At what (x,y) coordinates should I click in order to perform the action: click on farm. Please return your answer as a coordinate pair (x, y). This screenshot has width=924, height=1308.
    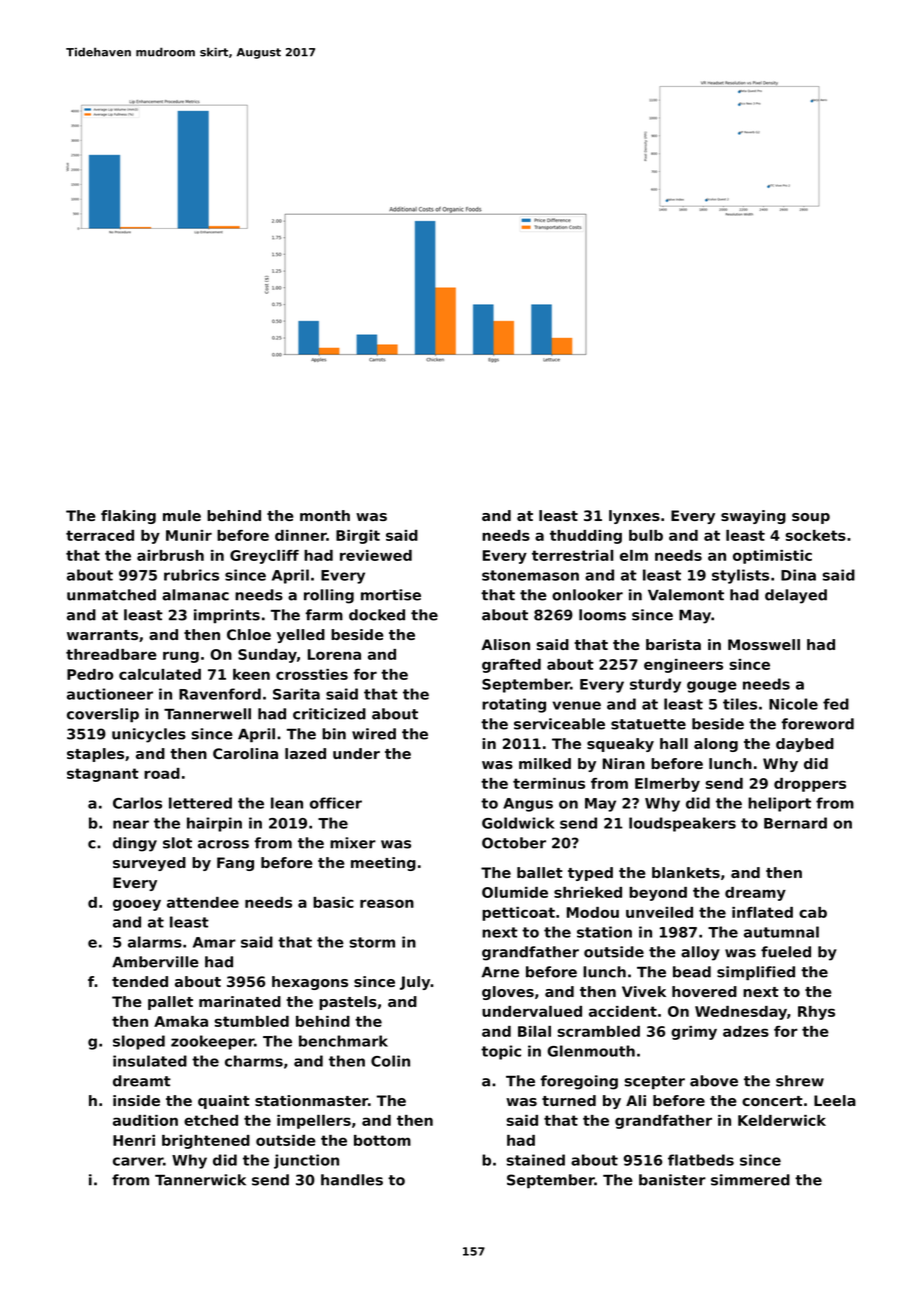
    Looking at the image, I should click on (324, 615).
